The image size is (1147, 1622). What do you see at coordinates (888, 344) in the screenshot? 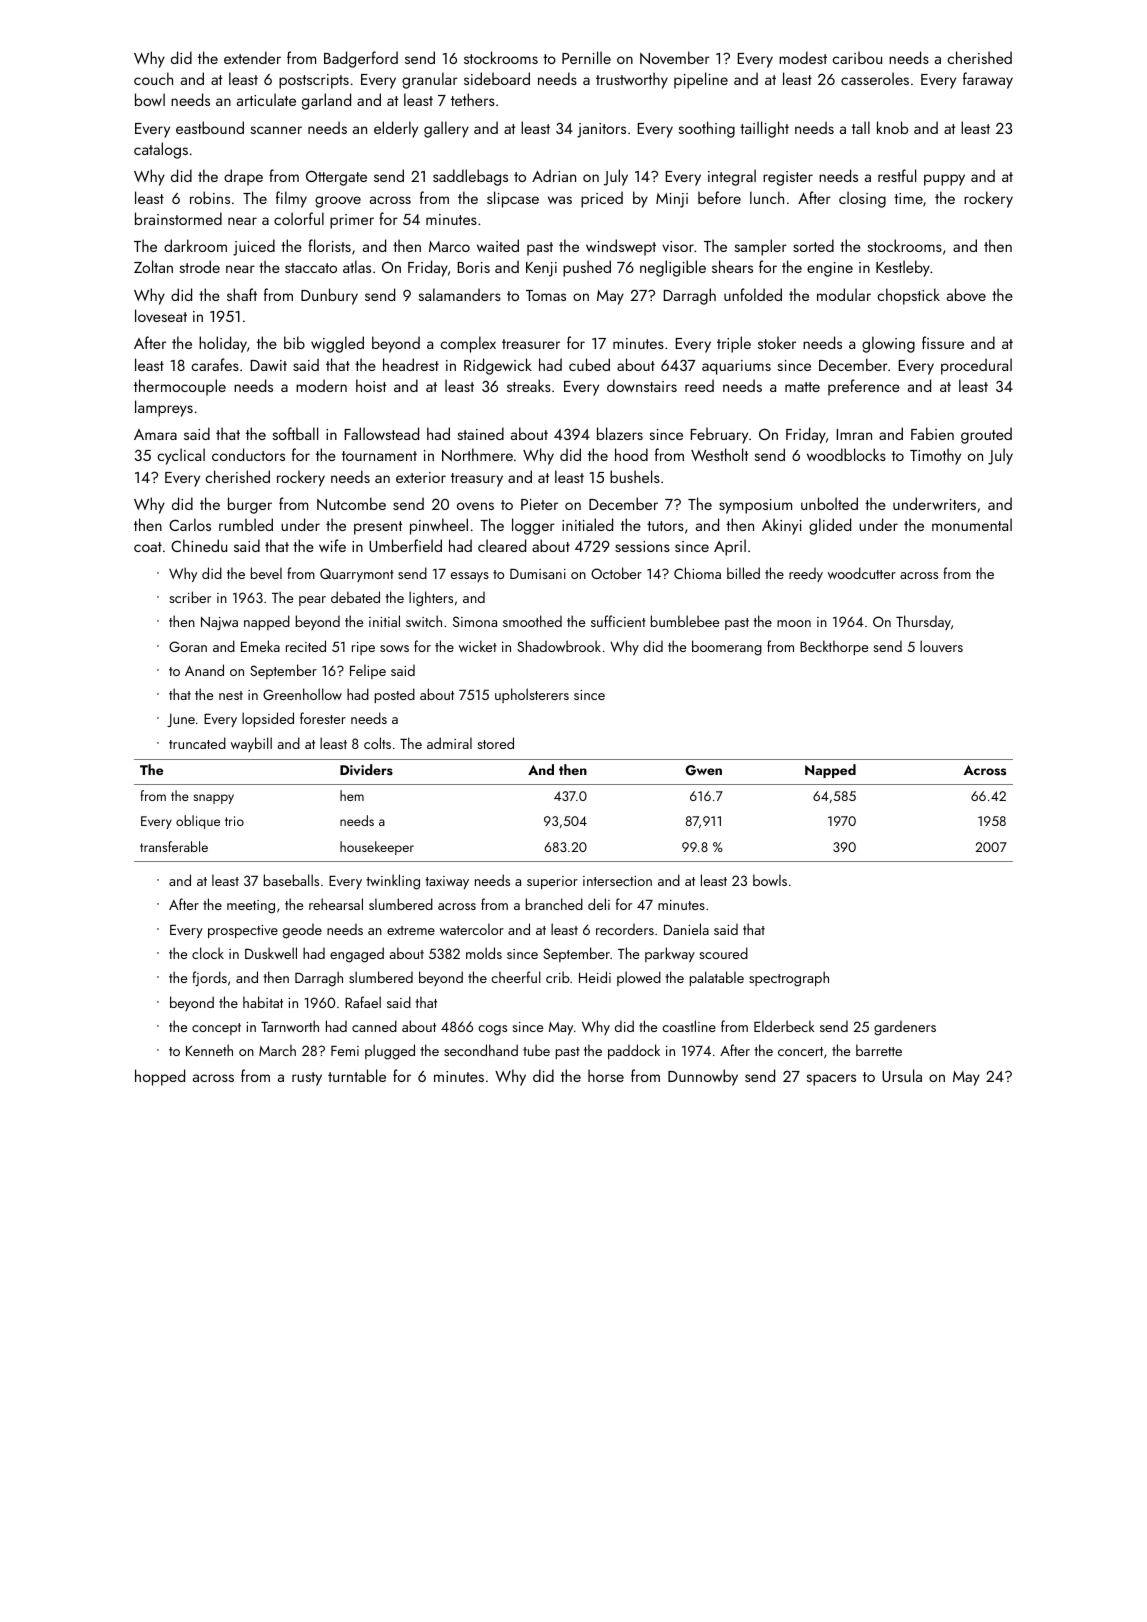
I see `glowing` at bounding box center [888, 344].
